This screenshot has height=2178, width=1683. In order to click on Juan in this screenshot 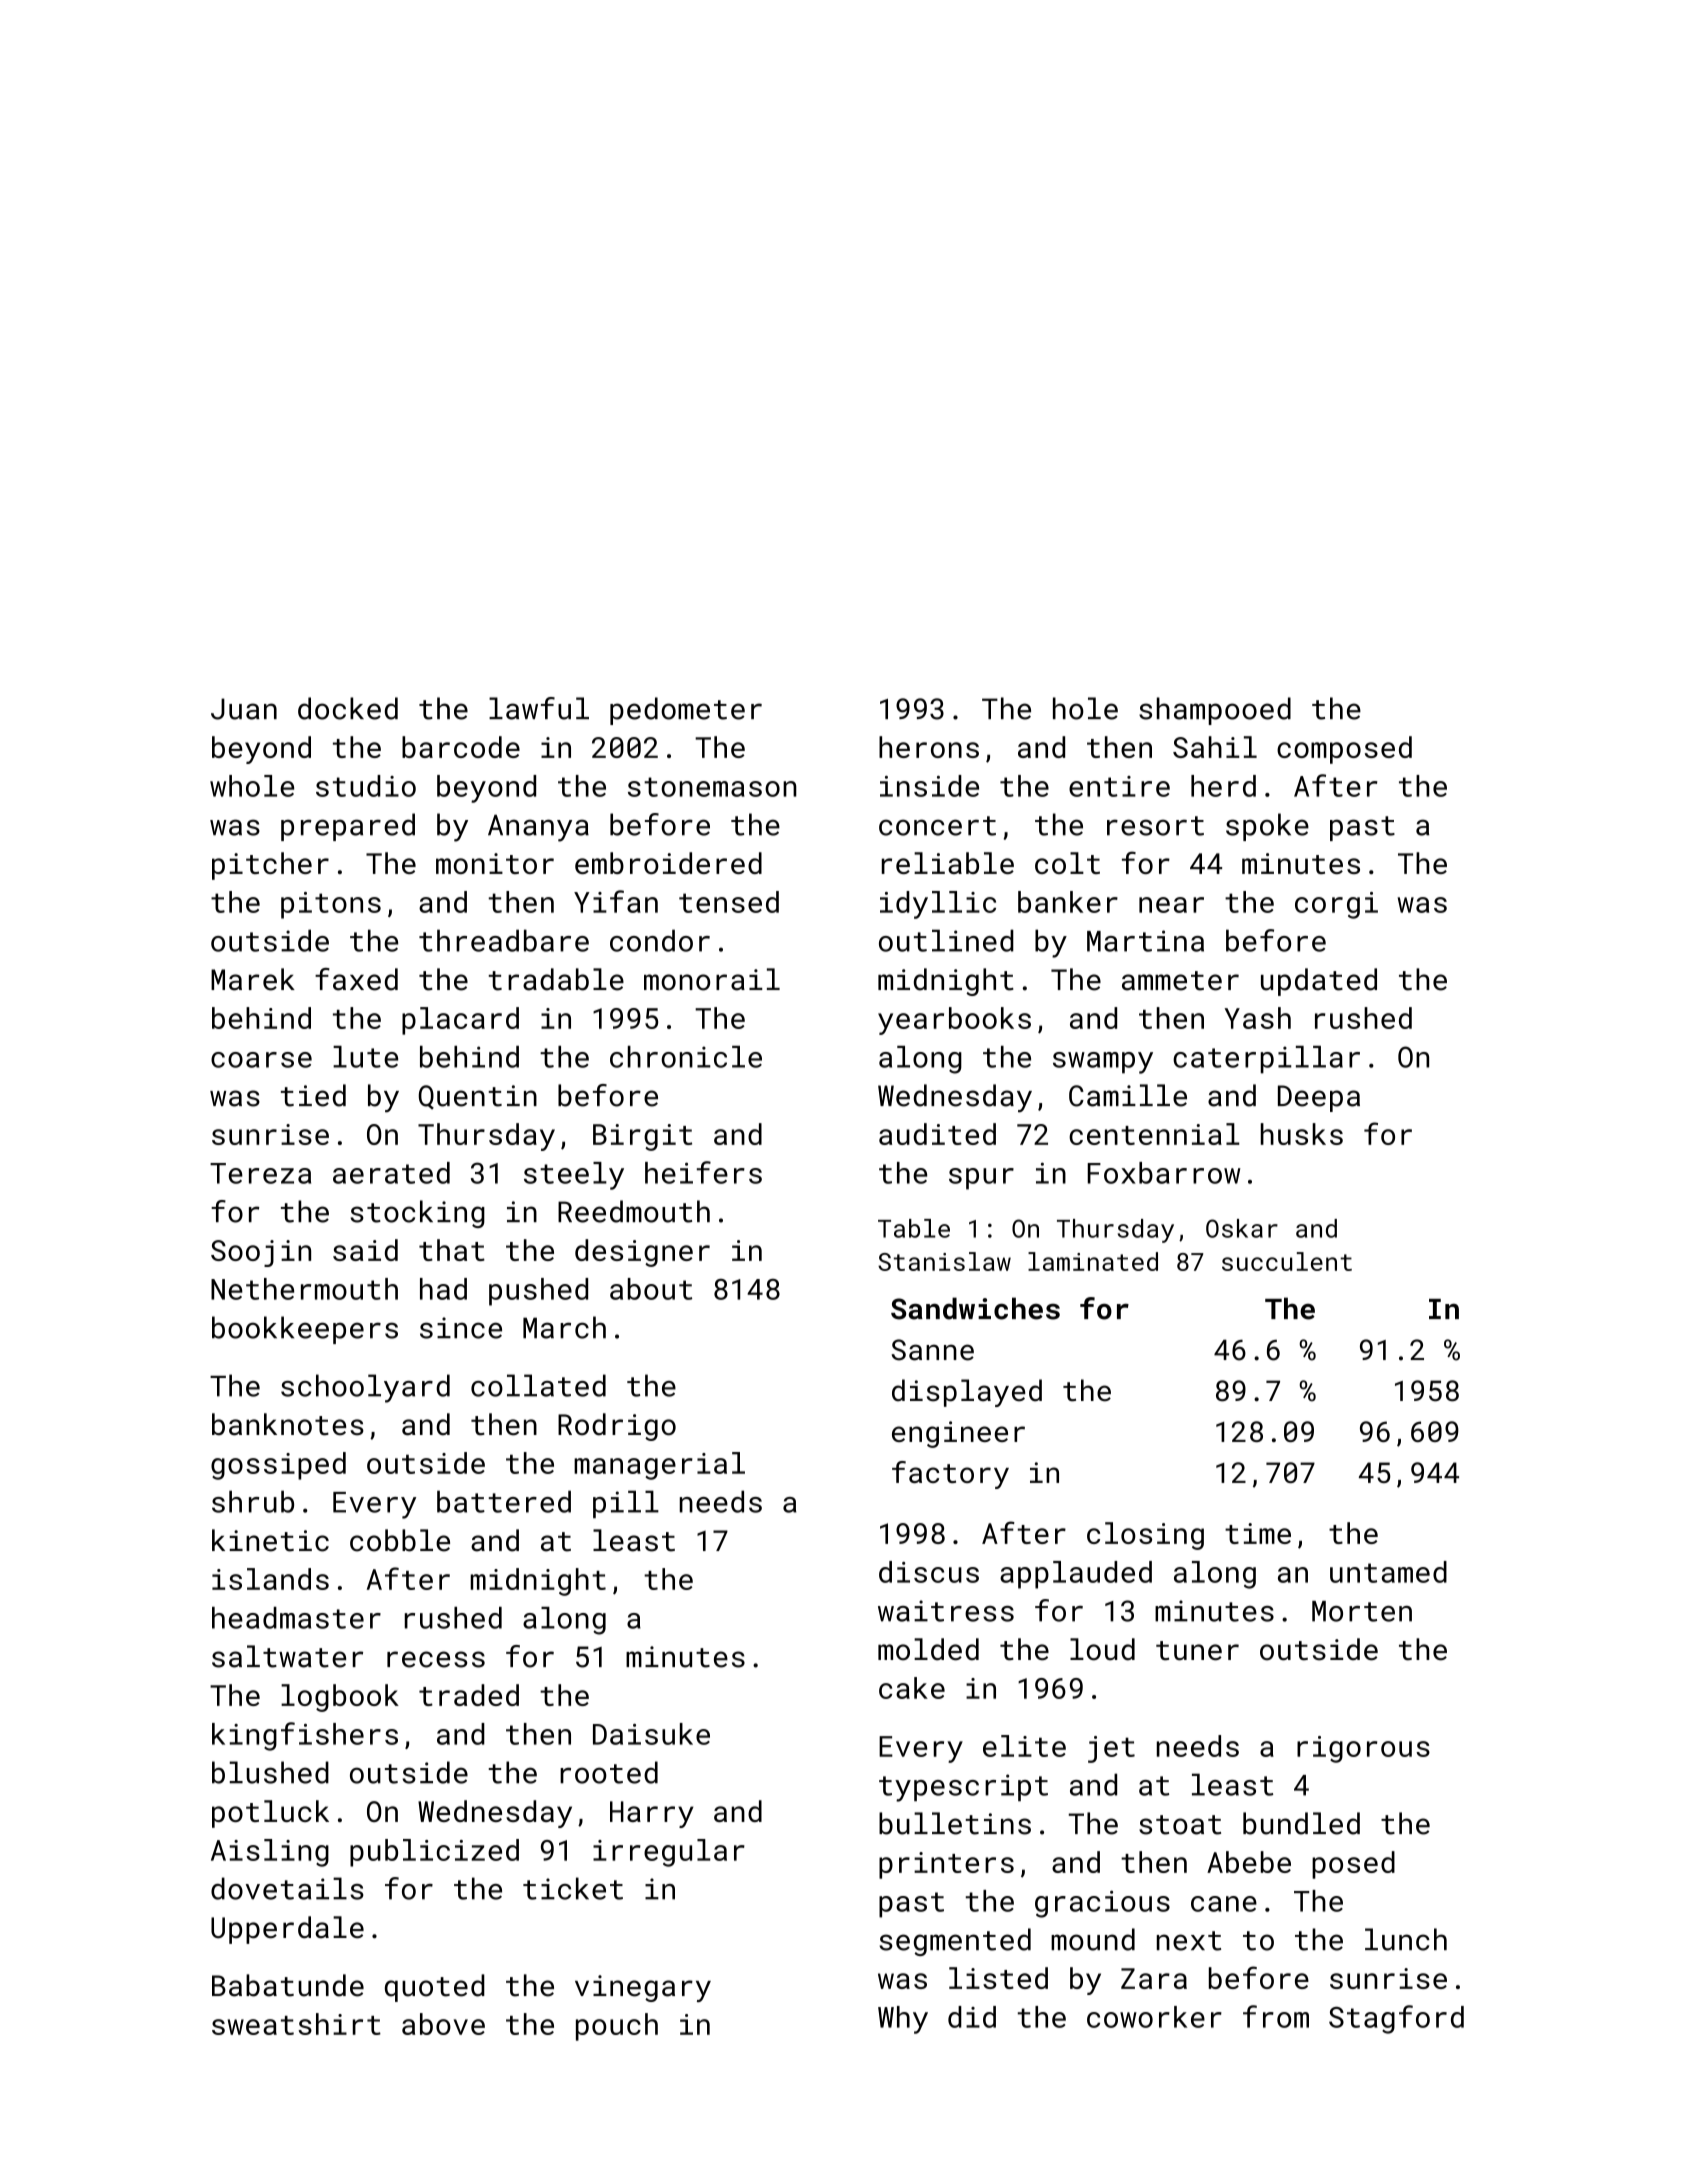, I will do `click(244, 709)`.
